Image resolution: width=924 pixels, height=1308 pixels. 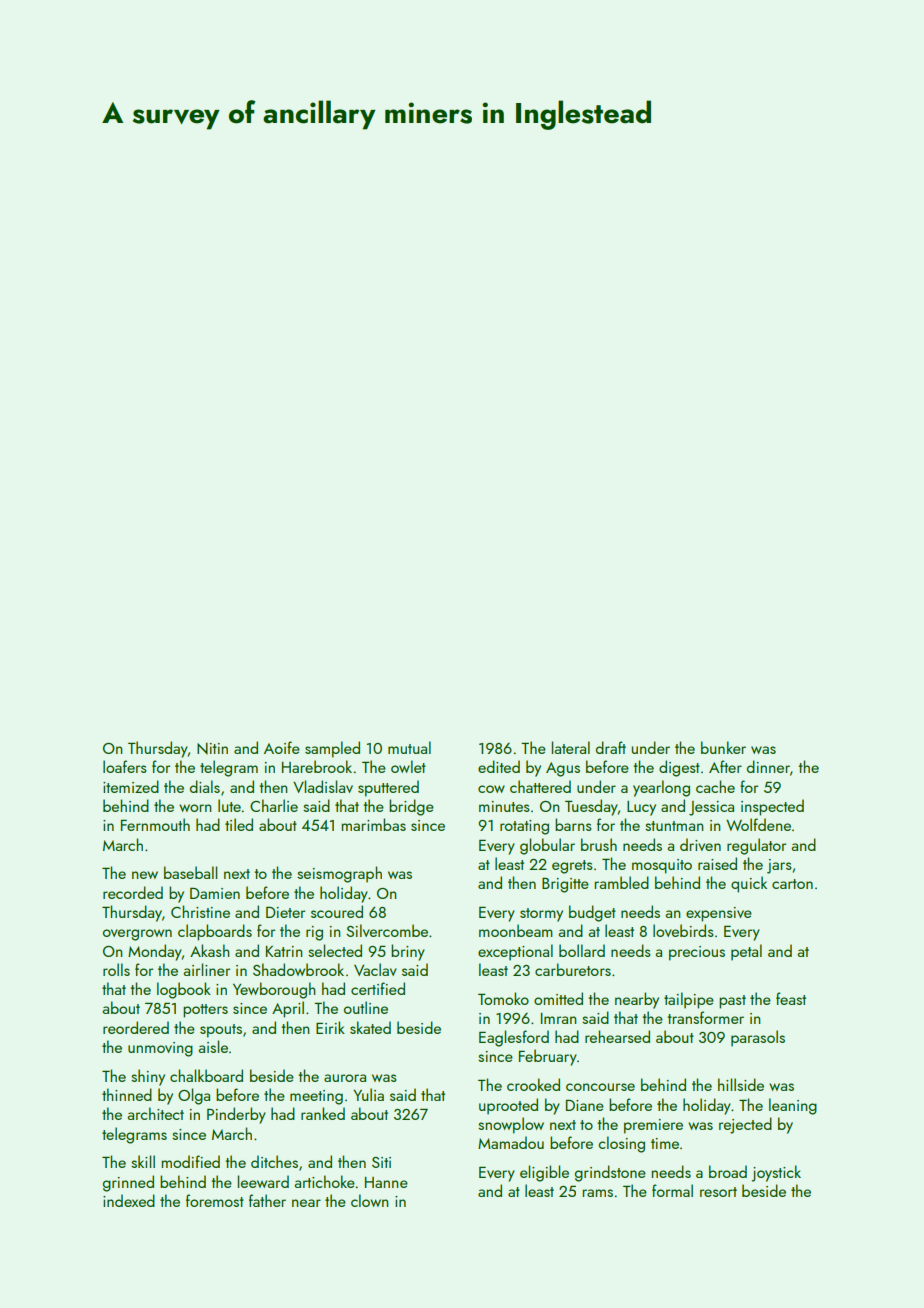 I want to click on loafers, so click(x=125, y=766).
